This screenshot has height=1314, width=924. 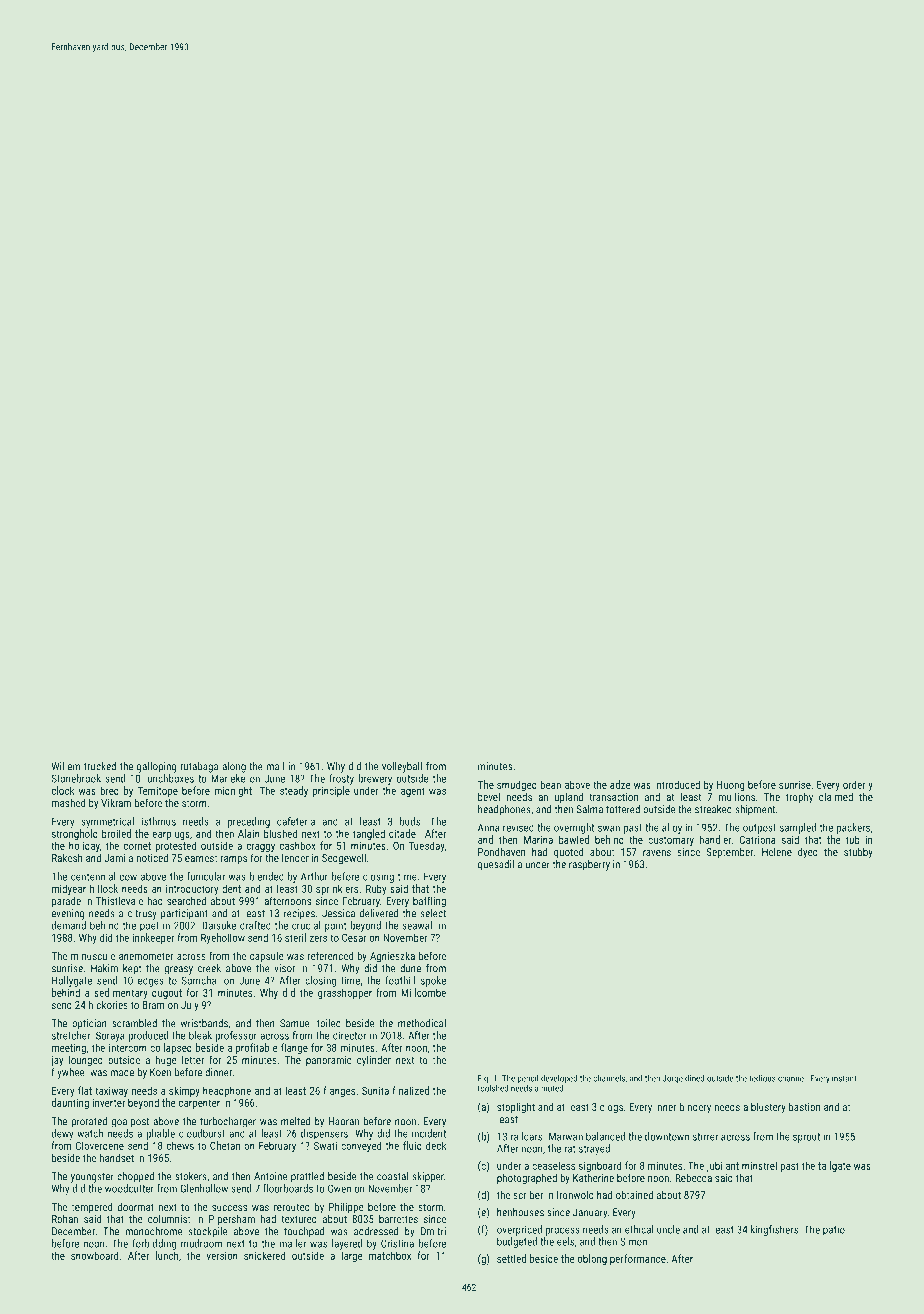 I want to click on columnist, so click(x=169, y=1218).
